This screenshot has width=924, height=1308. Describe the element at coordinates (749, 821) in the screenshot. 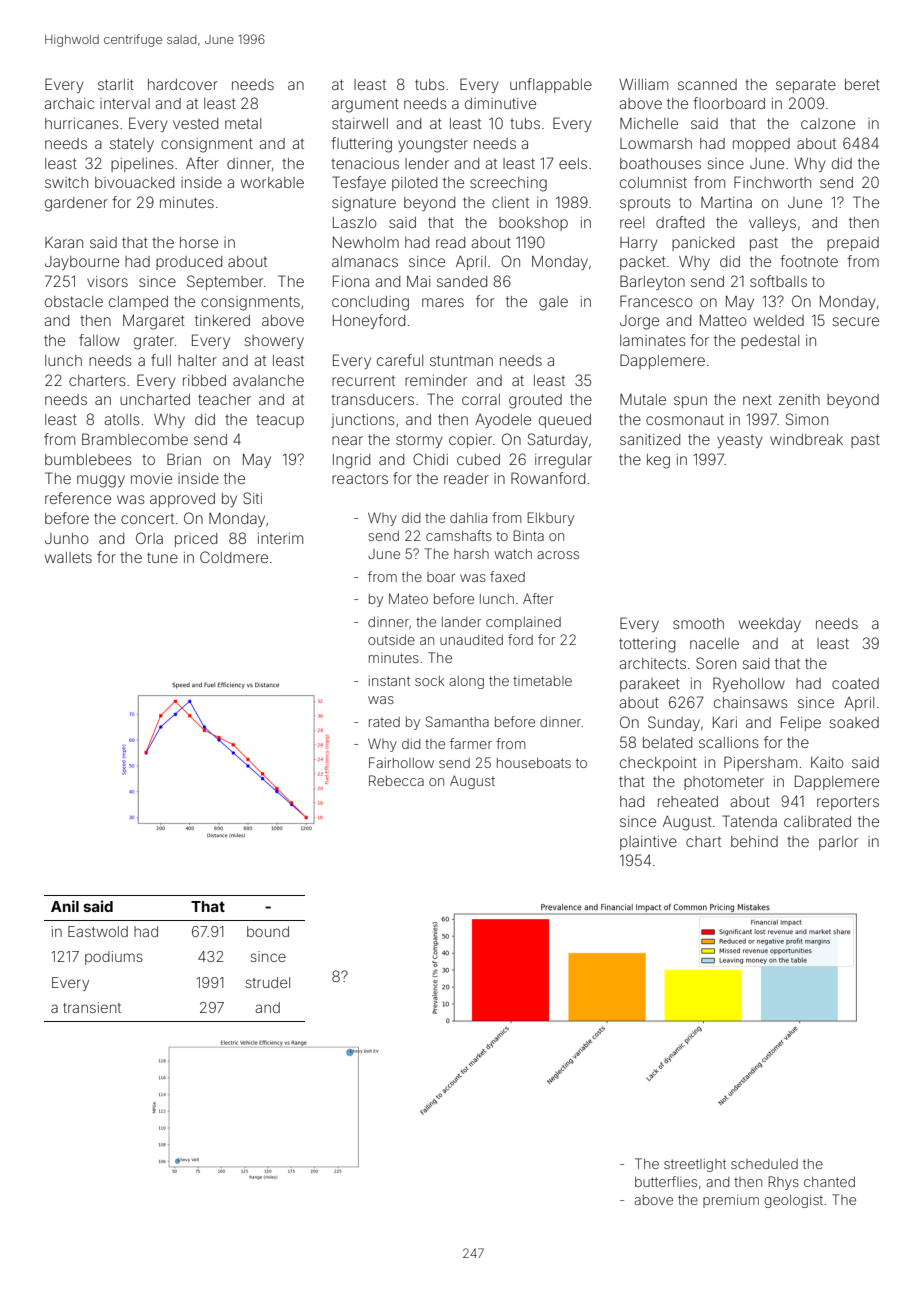

I see `Tatenda` at that location.
